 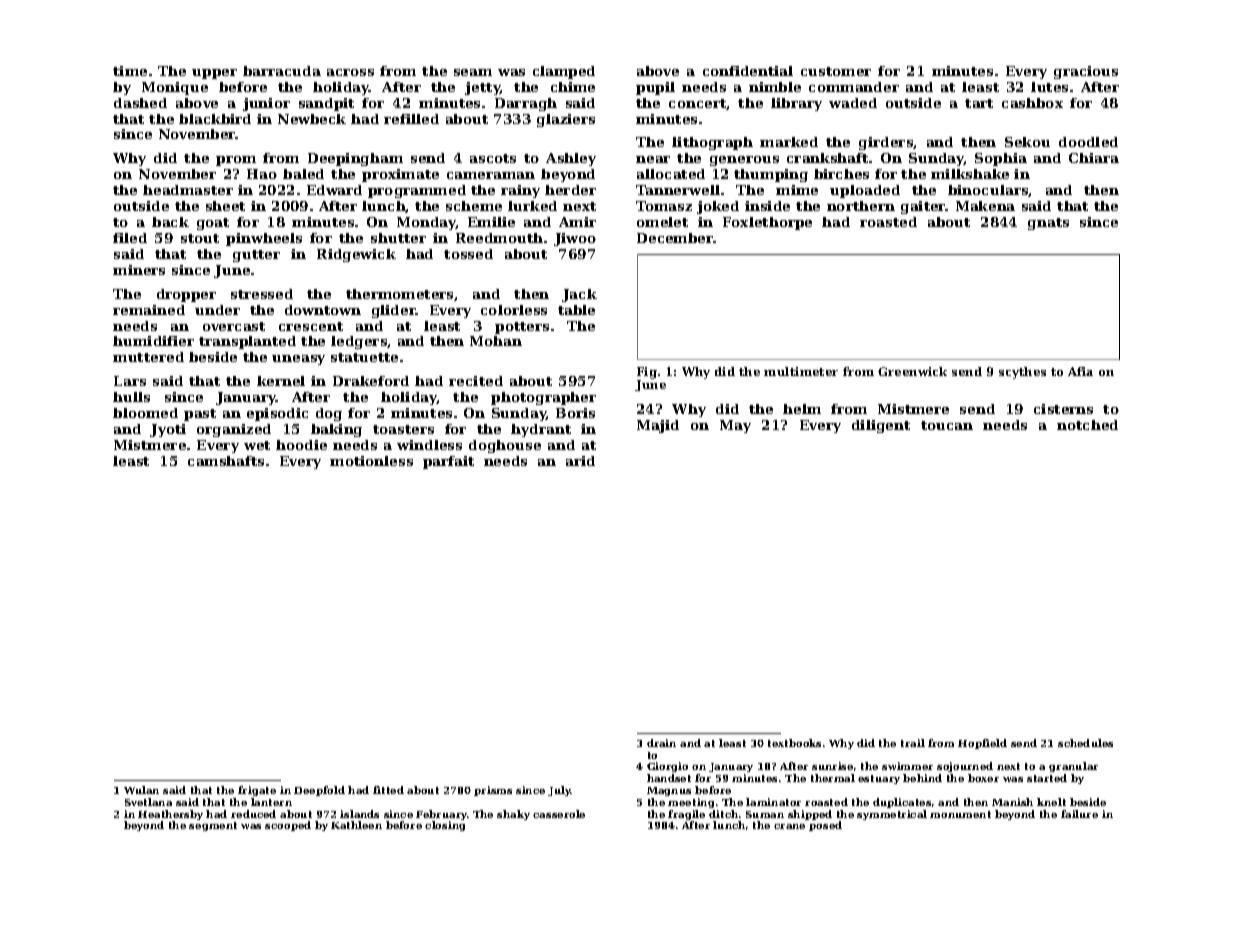 I want to click on textbooks, so click(x=794, y=743).
